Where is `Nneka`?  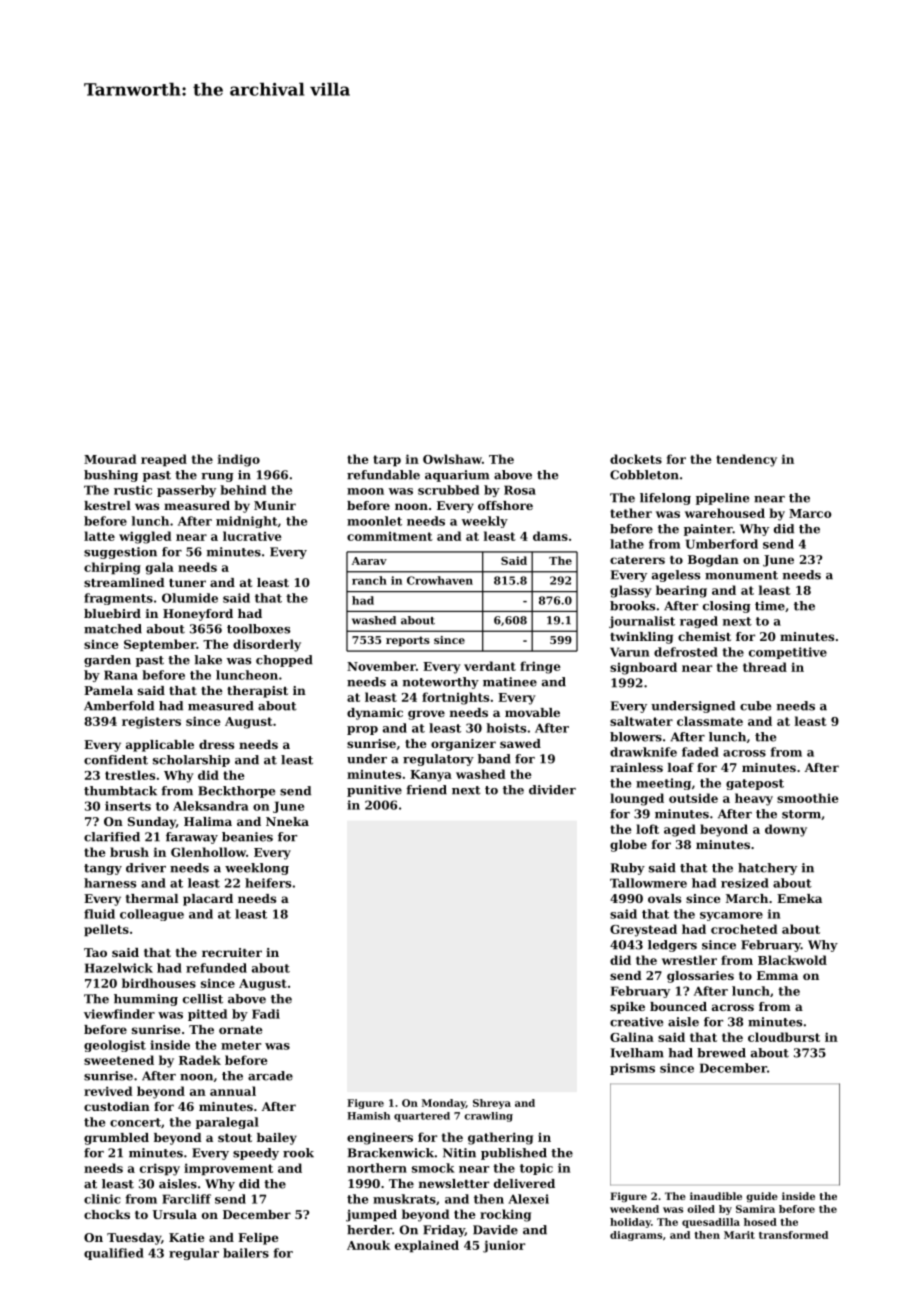
Nneka is located at coordinates (287, 821).
